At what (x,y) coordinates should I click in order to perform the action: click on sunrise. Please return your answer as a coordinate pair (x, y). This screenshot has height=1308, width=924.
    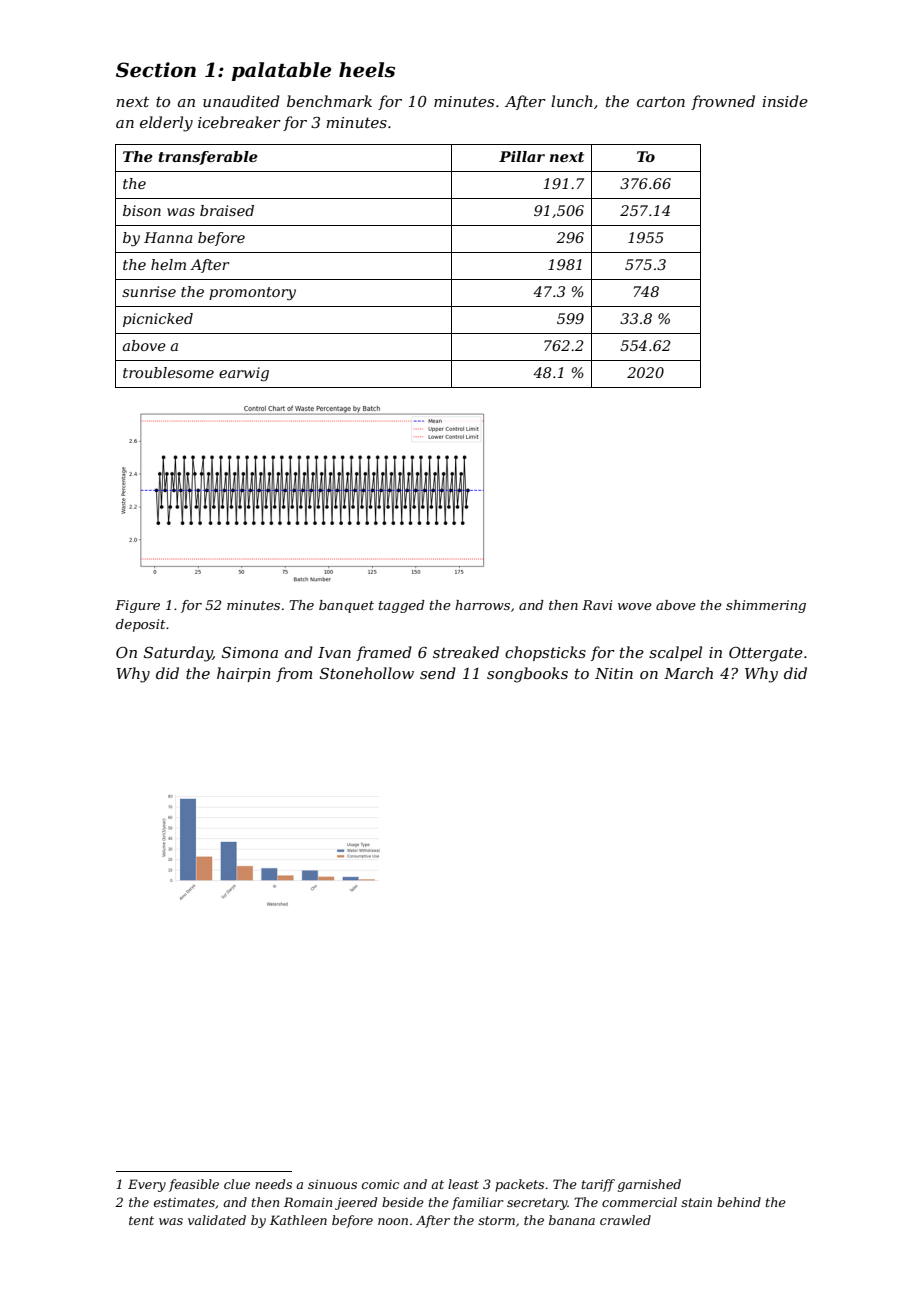
    Looking at the image, I should click on (149, 291).
